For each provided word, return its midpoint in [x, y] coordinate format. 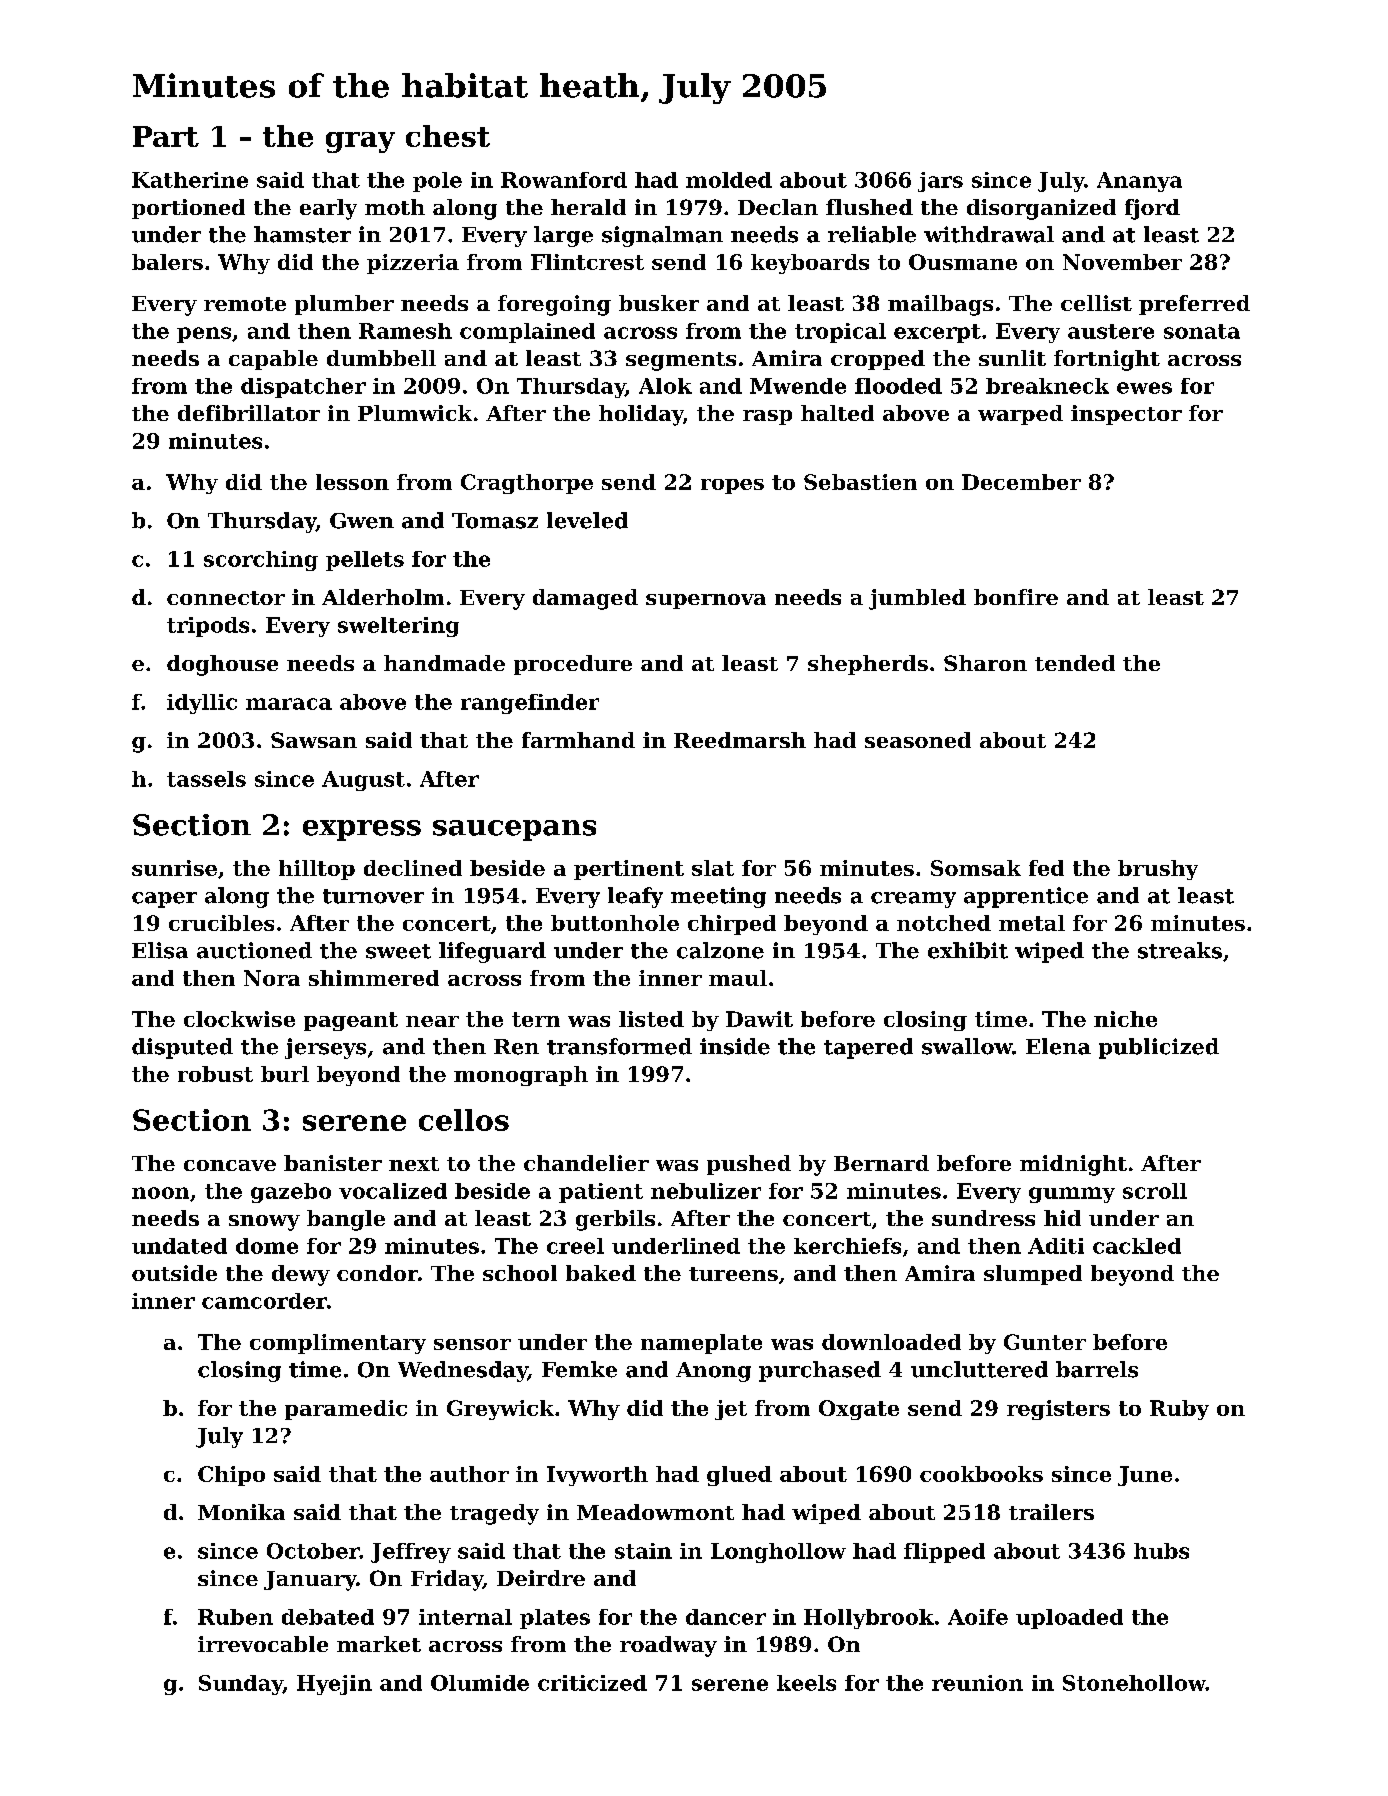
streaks [1180, 950]
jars [940, 182]
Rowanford [564, 180]
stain [643, 1551]
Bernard [881, 1163]
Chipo [231, 1476]
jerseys [325, 1048]
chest [448, 136]
